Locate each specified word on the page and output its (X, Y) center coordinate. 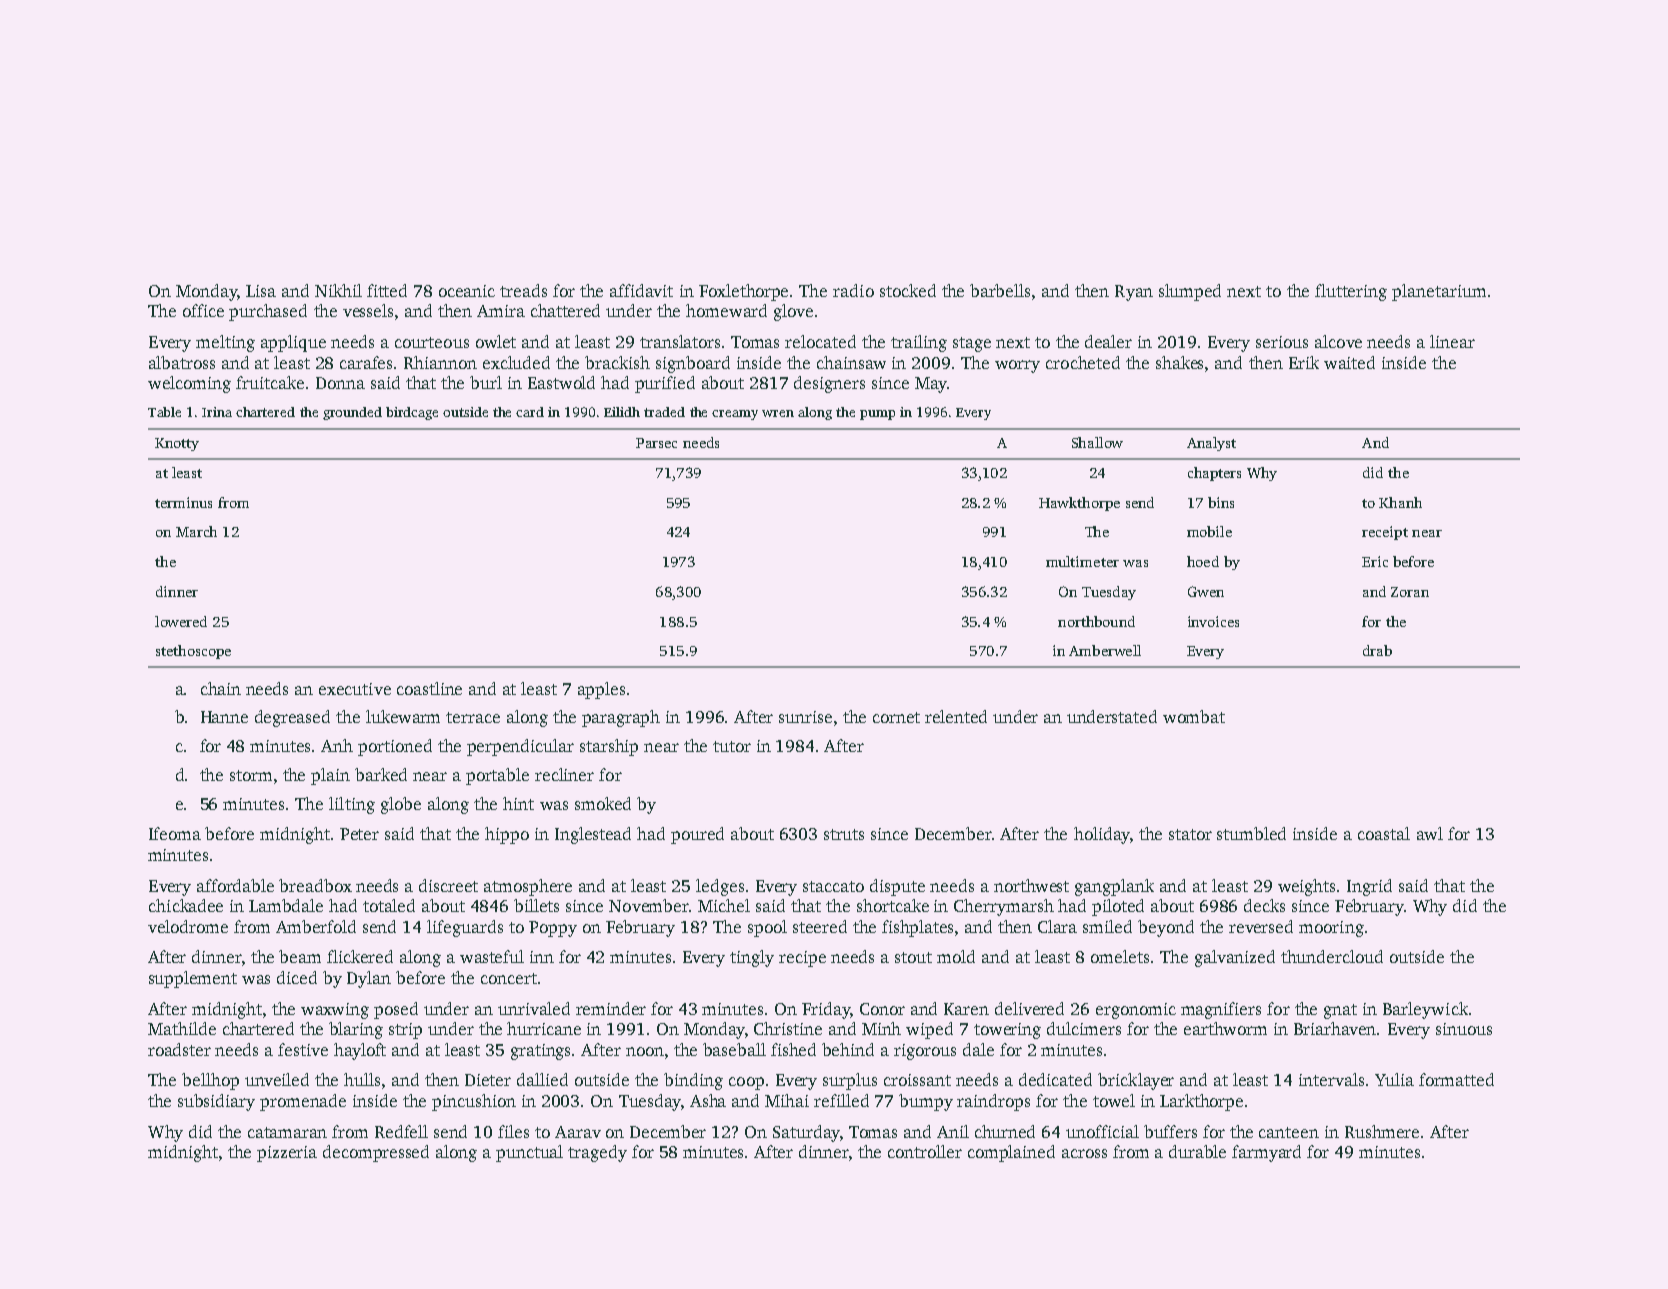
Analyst (1211, 444)
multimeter (1082, 561)
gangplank (1114, 887)
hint (518, 803)
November (649, 905)
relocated (820, 341)
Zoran (1410, 592)
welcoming (189, 384)
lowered (181, 621)
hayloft (360, 1051)
